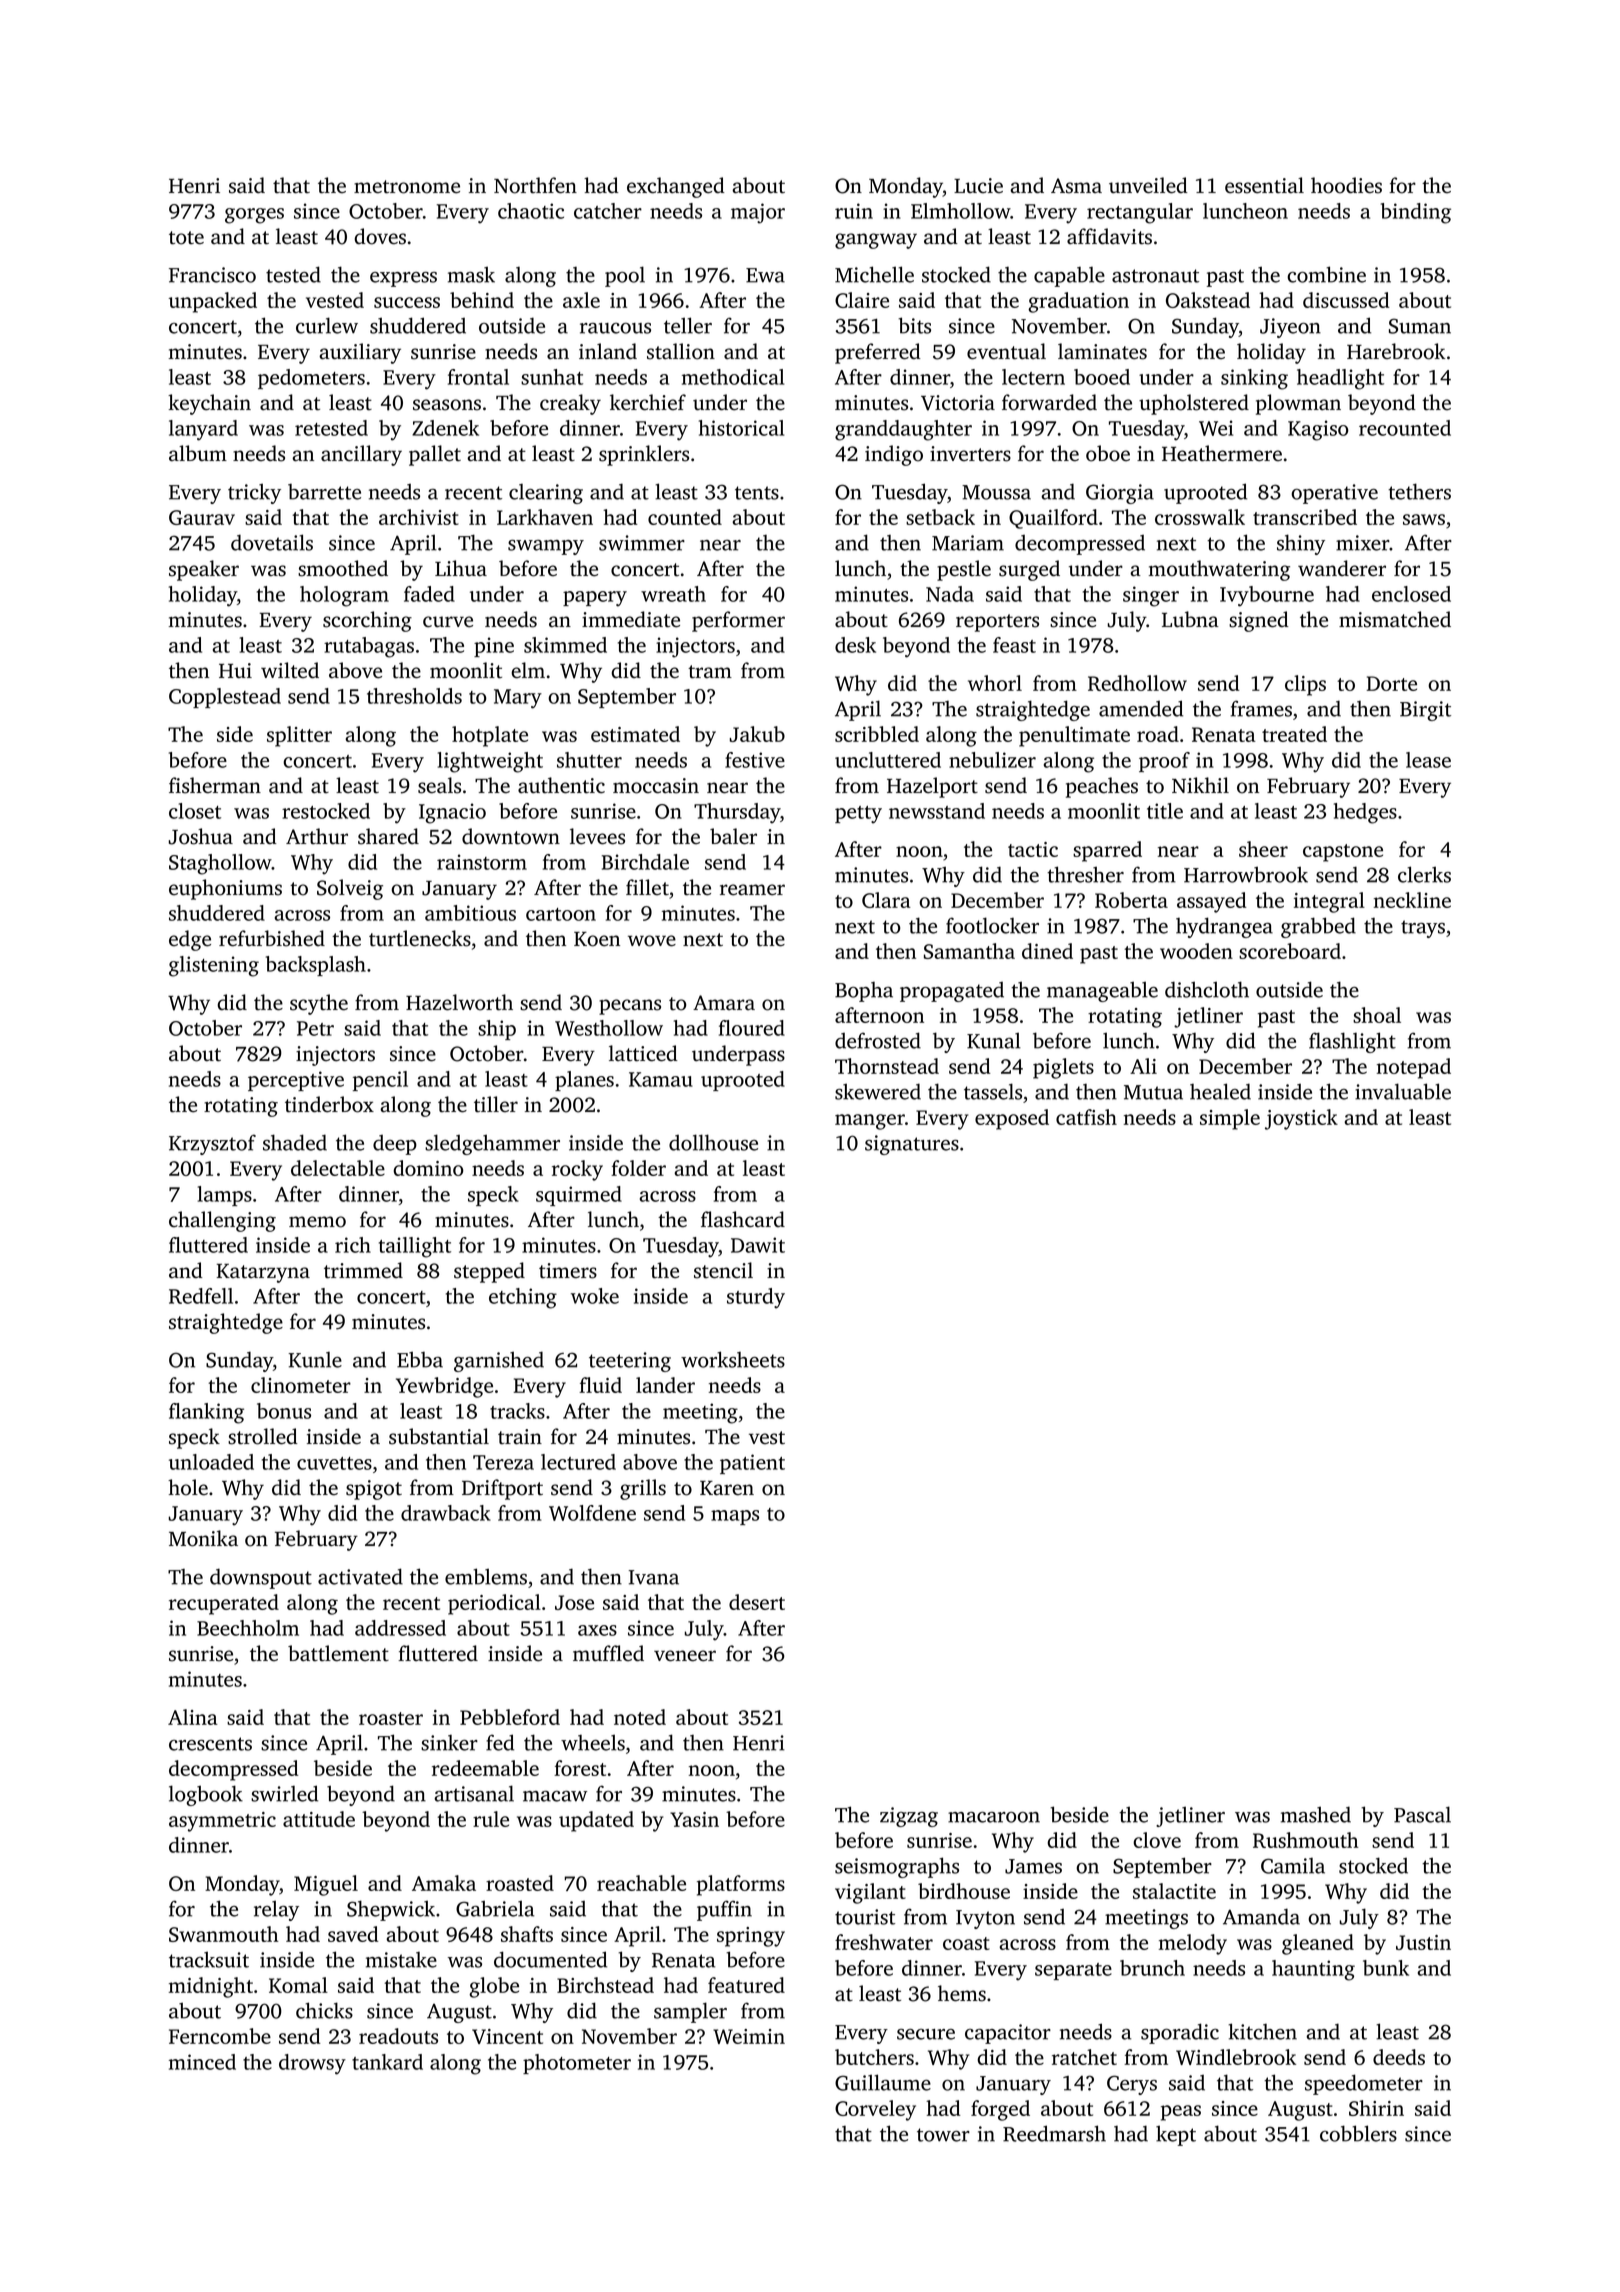  Describe the element at coordinates (220, 2036) in the document. I see `Ferncombe` at that location.
